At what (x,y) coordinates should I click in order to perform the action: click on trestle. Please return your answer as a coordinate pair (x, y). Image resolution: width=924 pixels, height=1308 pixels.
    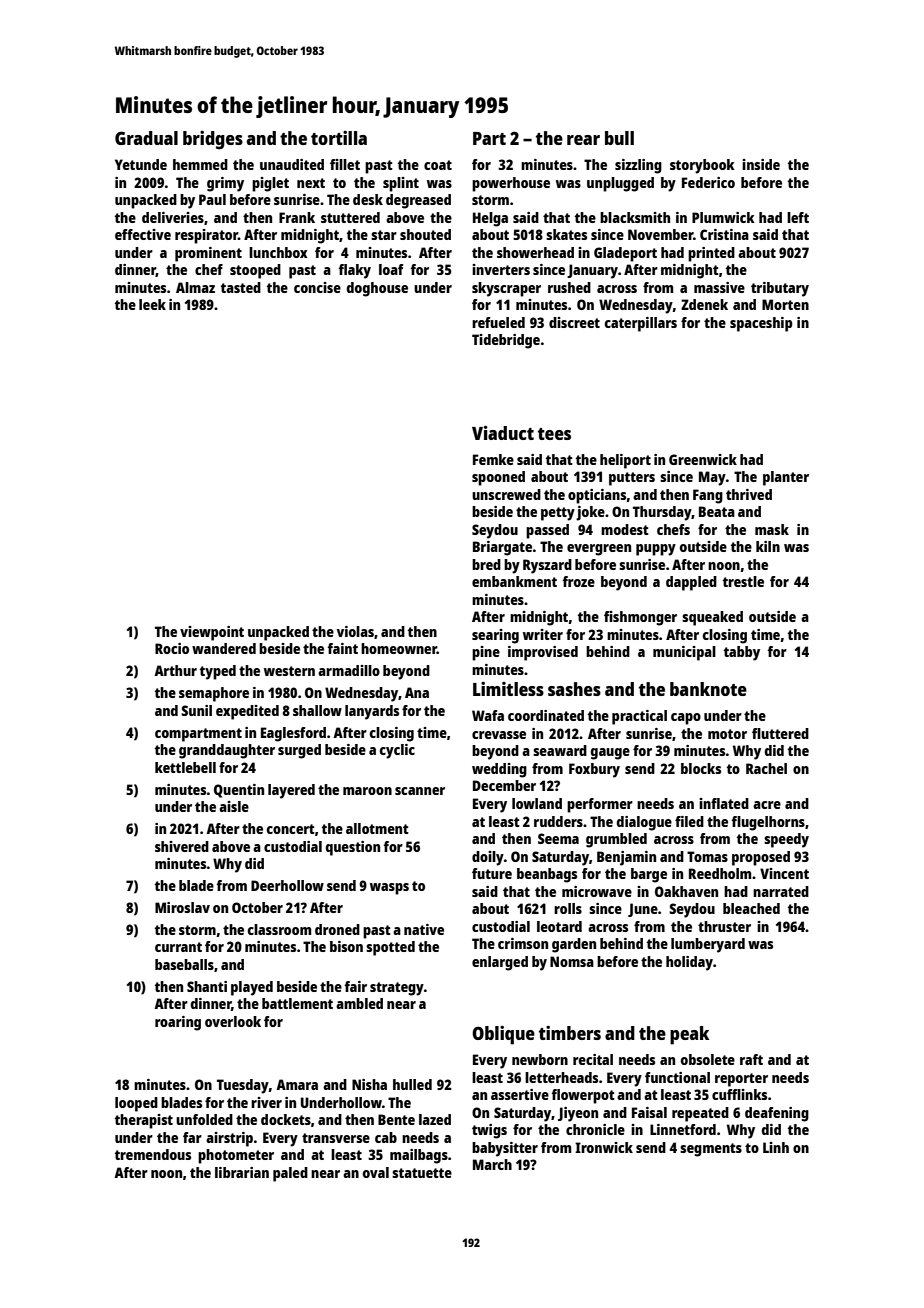
    Looking at the image, I should click on (743, 581).
